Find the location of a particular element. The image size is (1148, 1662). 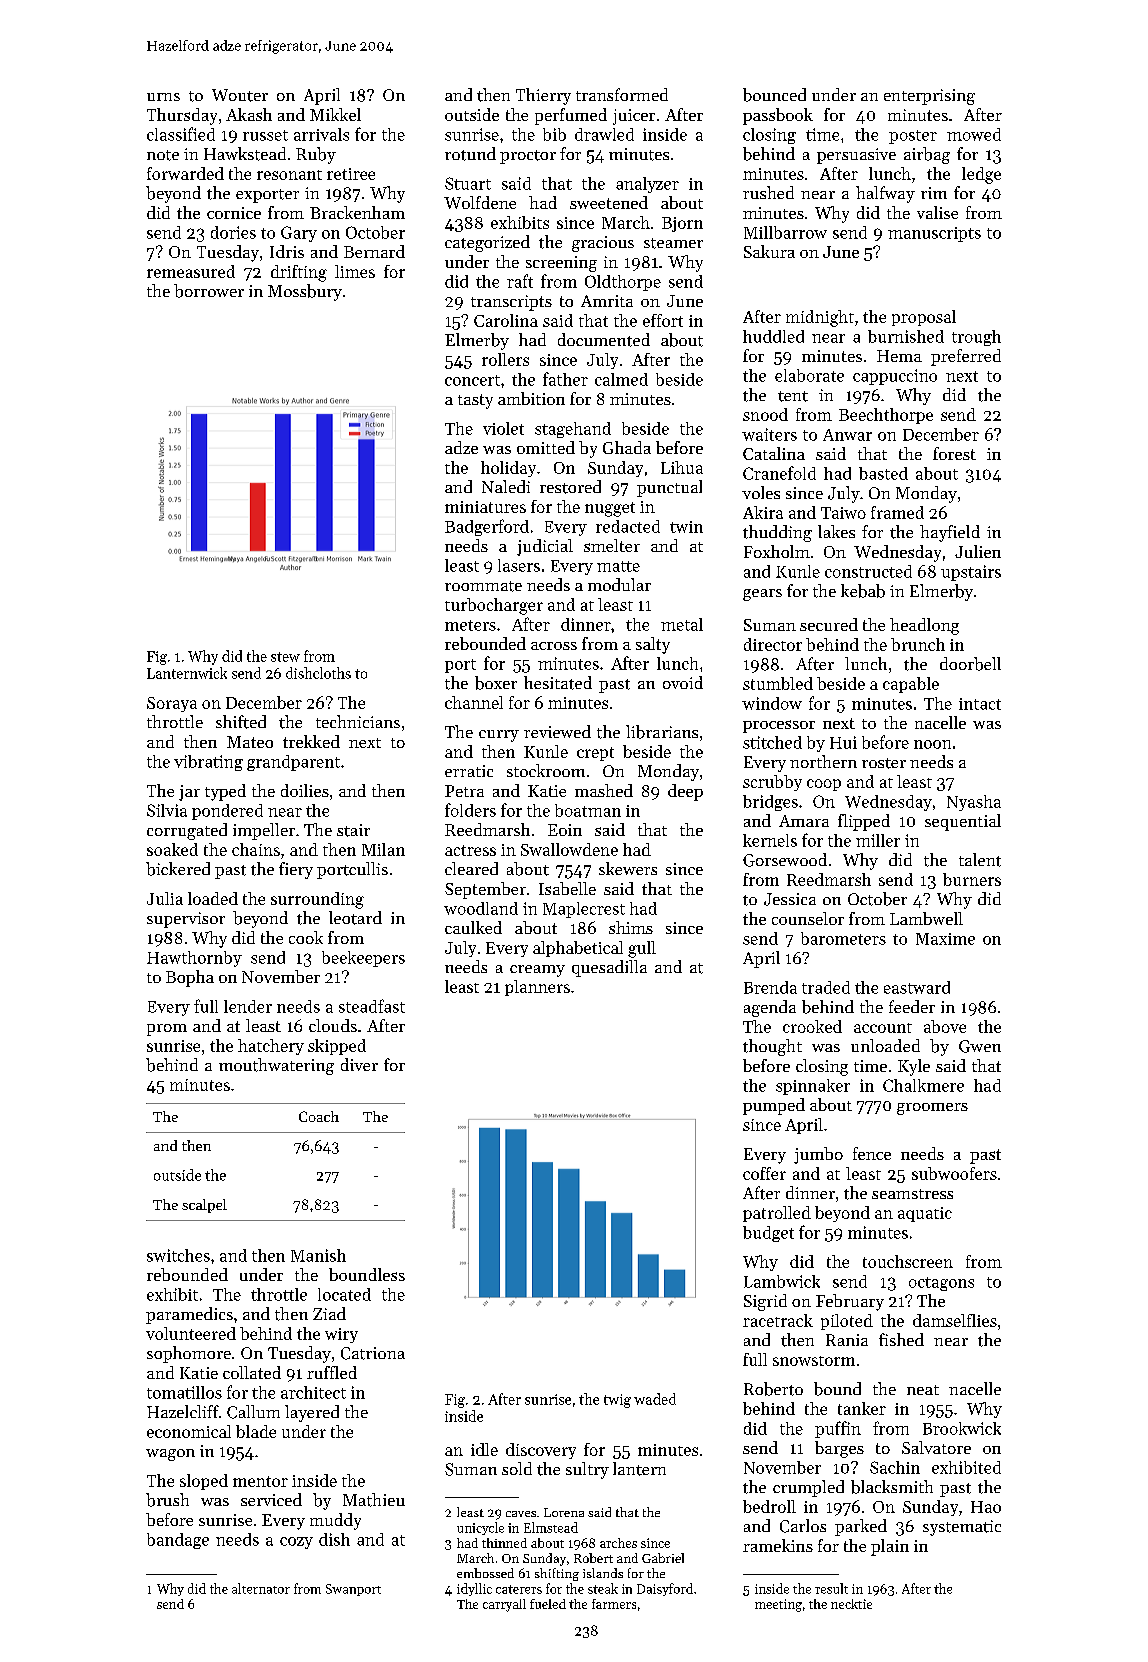

across is located at coordinates (554, 646).
